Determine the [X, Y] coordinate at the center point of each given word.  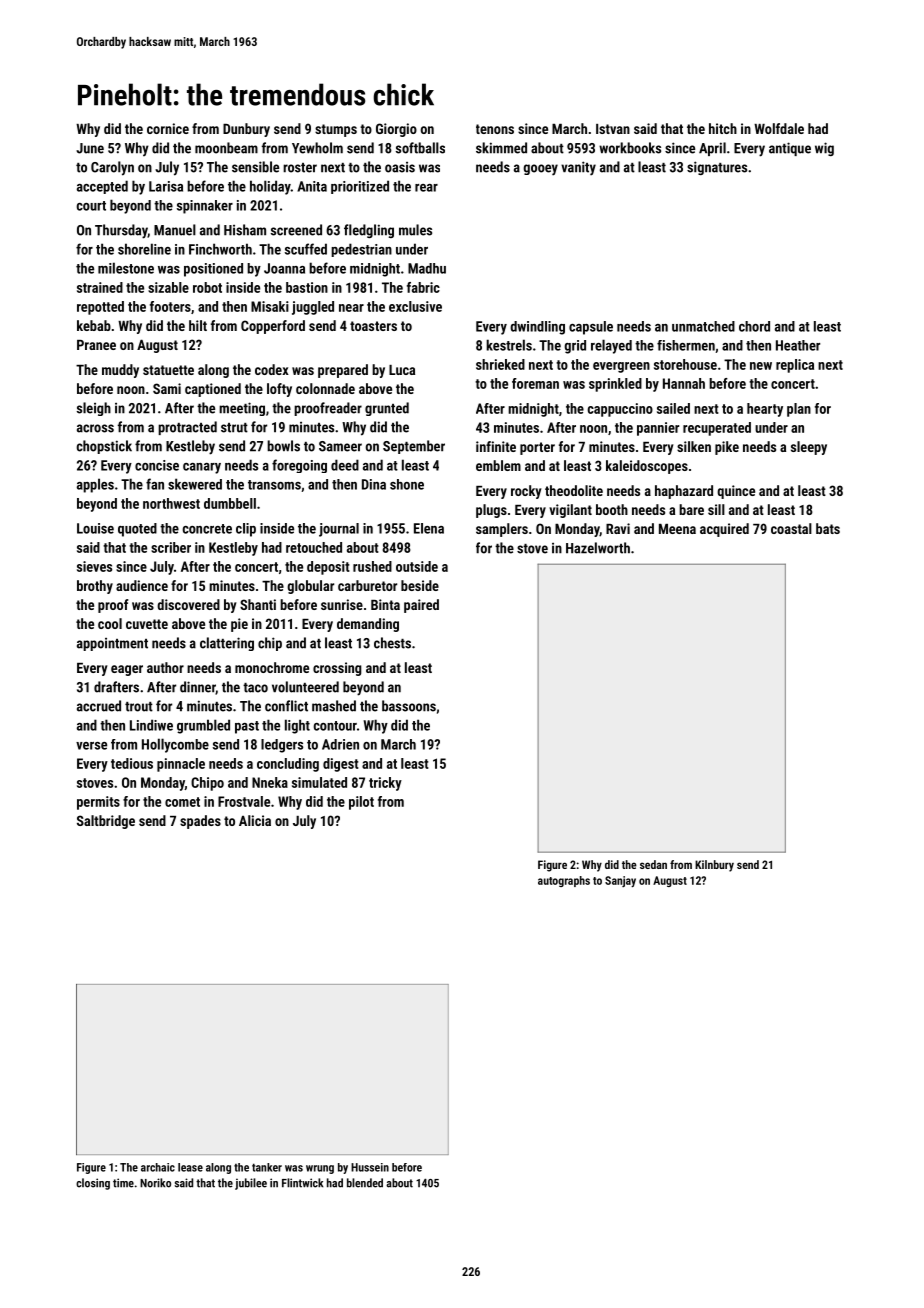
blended [365, 1183]
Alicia [255, 820]
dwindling [537, 328]
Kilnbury [714, 866]
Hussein [370, 1167]
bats [828, 528]
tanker [267, 1167]
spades [200, 822]
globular [310, 587]
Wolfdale [779, 128]
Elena [429, 528]
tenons [495, 129]
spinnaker [205, 207]
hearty [765, 410]
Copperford [273, 327]
